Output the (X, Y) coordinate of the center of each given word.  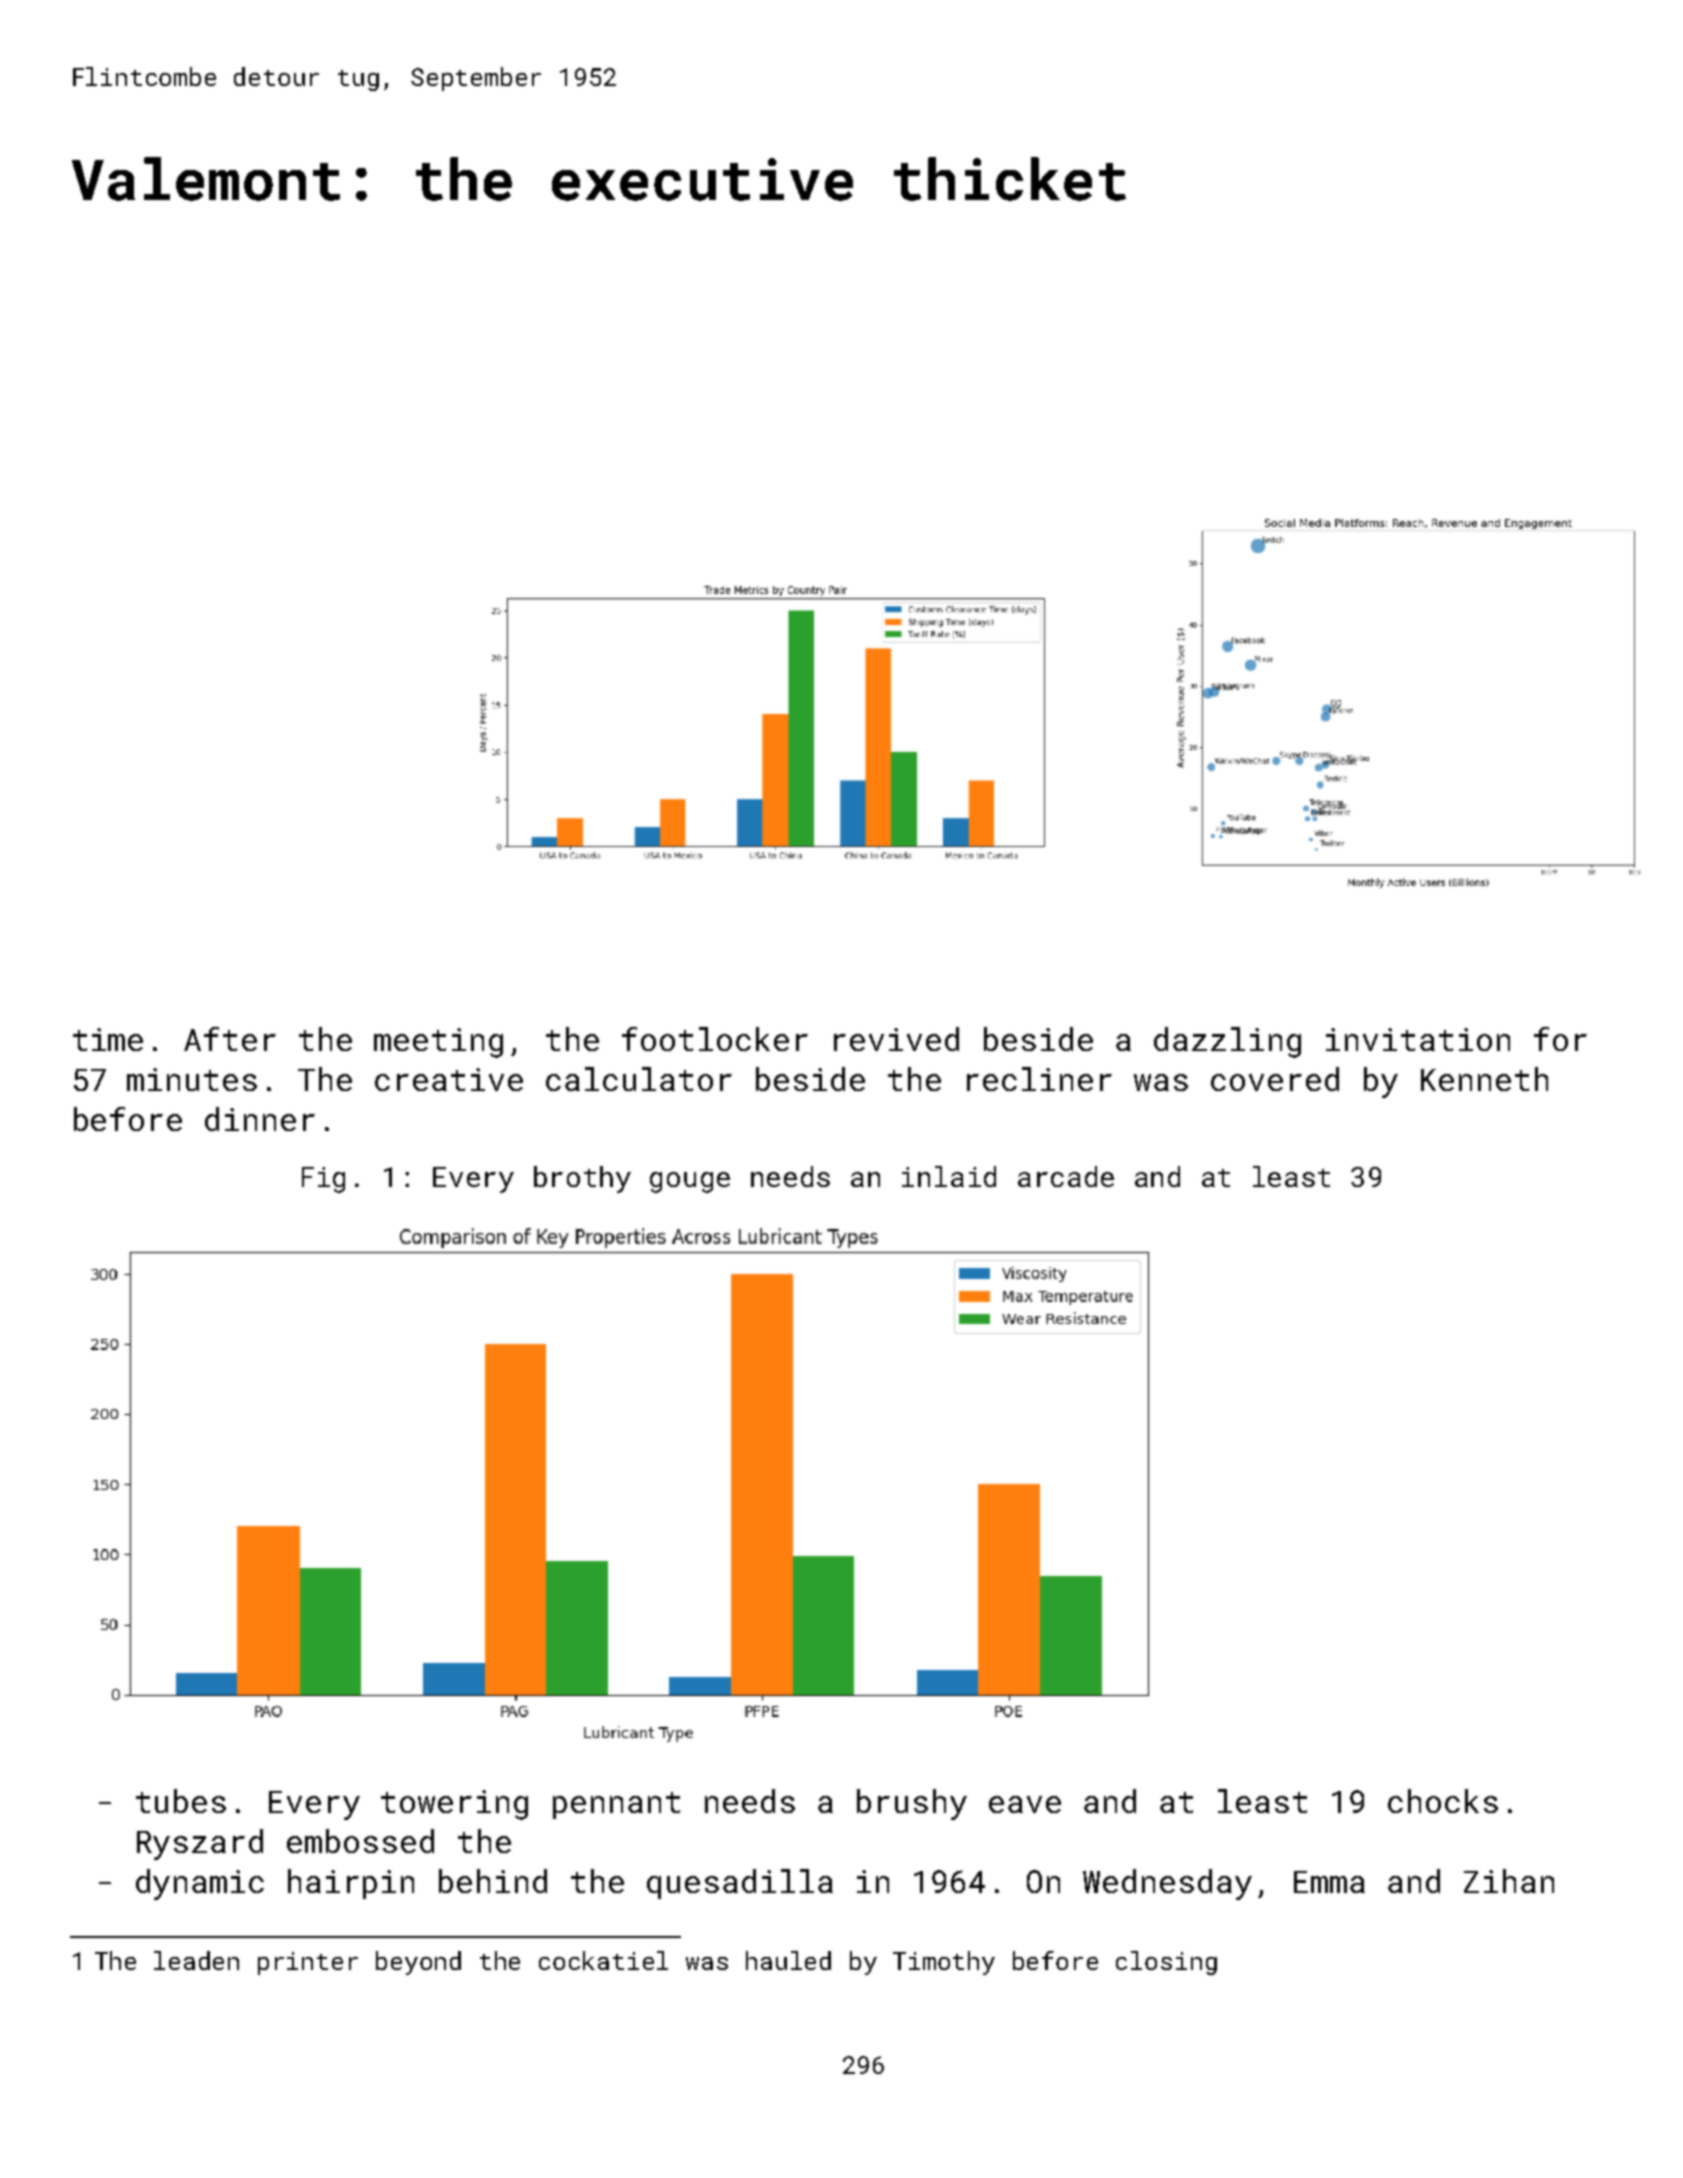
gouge (690, 1182)
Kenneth (1484, 1079)
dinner (260, 1119)
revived (896, 1039)
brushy (912, 1804)
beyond (418, 1963)
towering (454, 1805)
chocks (1443, 1801)
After (230, 1039)
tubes (181, 1801)
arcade (1066, 1176)
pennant (616, 1805)
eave (1025, 1804)
